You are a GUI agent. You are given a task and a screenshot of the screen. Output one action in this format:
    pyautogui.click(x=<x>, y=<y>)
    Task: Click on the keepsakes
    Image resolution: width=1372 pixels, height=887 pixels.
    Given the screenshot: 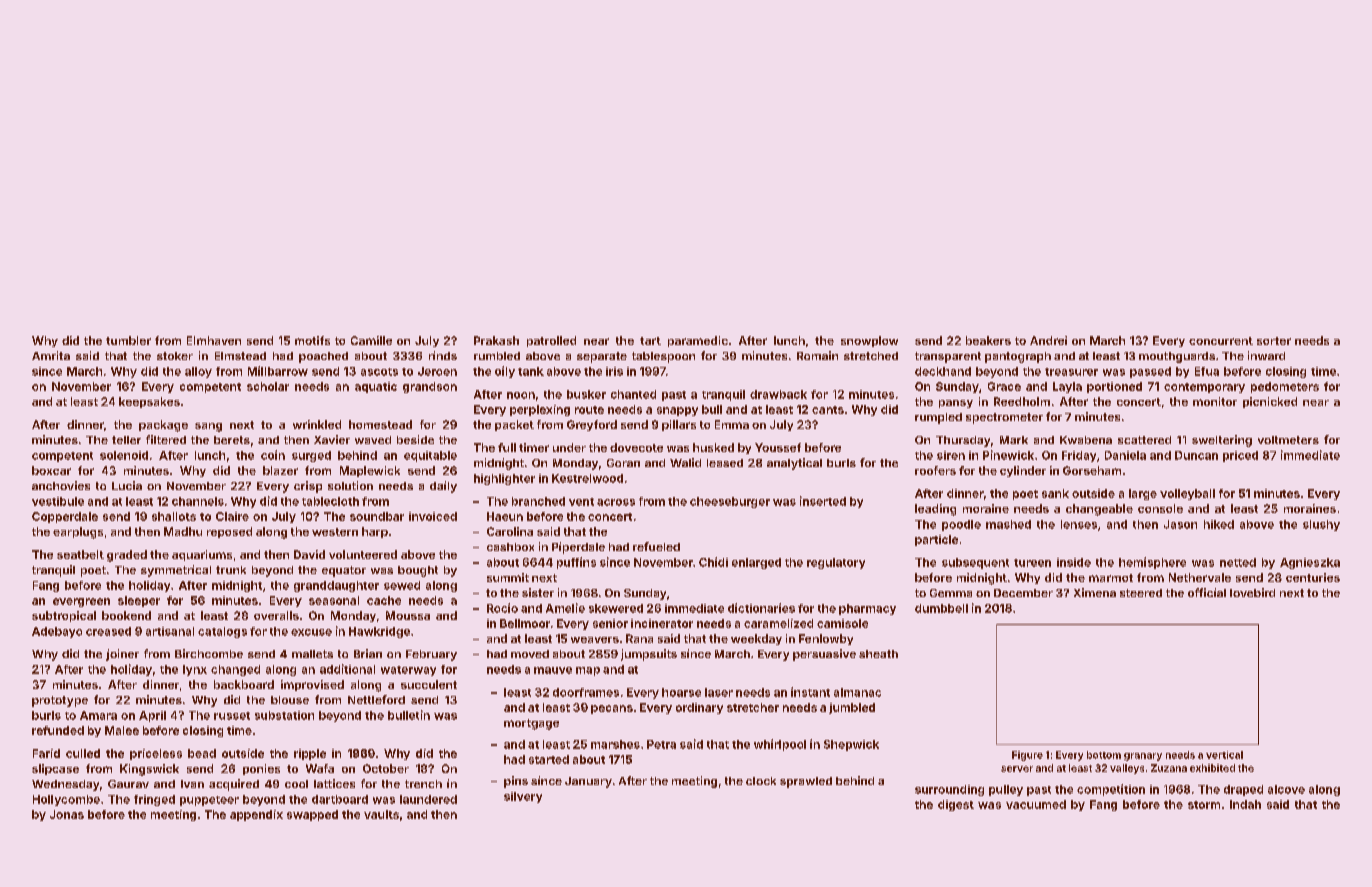 What is the action you would take?
    pyautogui.click(x=149, y=402)
